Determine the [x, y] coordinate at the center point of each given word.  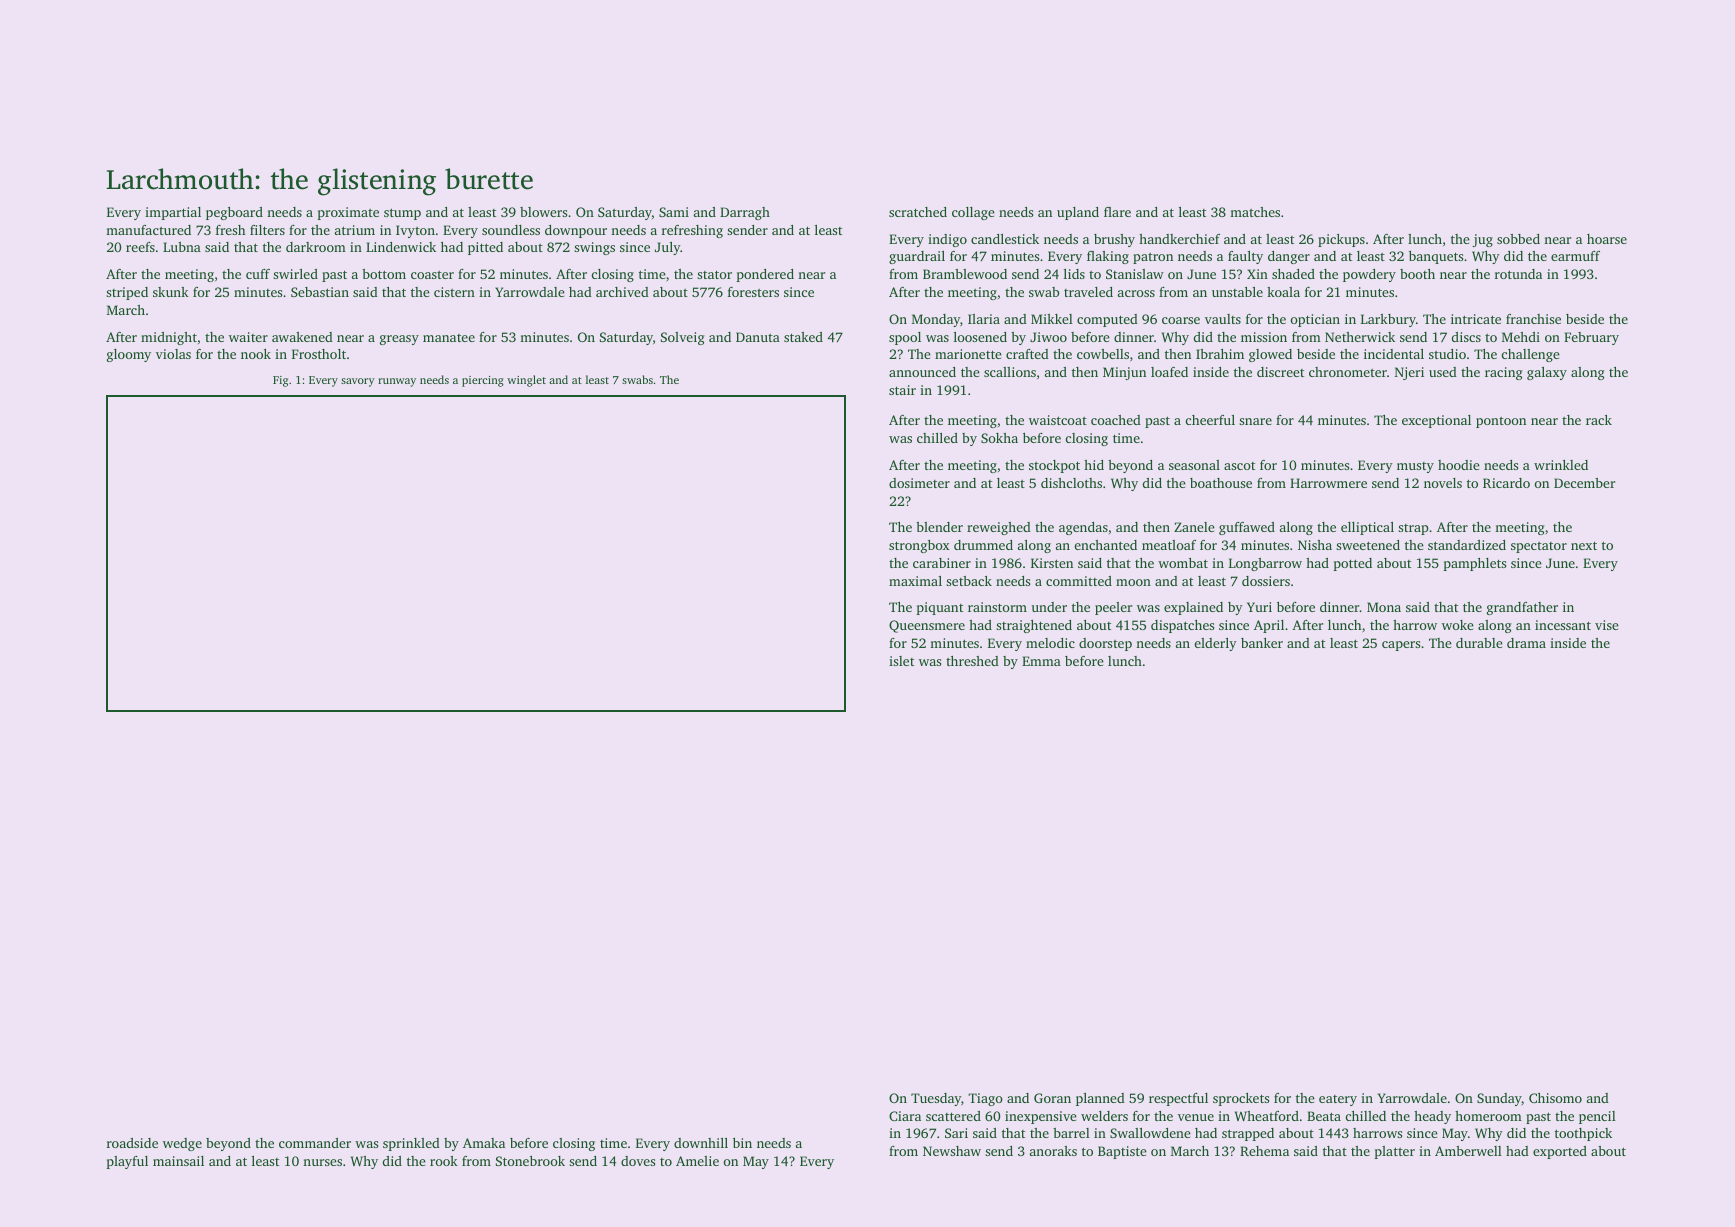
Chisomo [1555, 1098]
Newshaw [952, 1151]
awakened [302, 337]
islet [901, 661]
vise [1607, 625]
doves [638, 1161]
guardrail [917, 257]
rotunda [1518, 274]
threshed [972, 661]
